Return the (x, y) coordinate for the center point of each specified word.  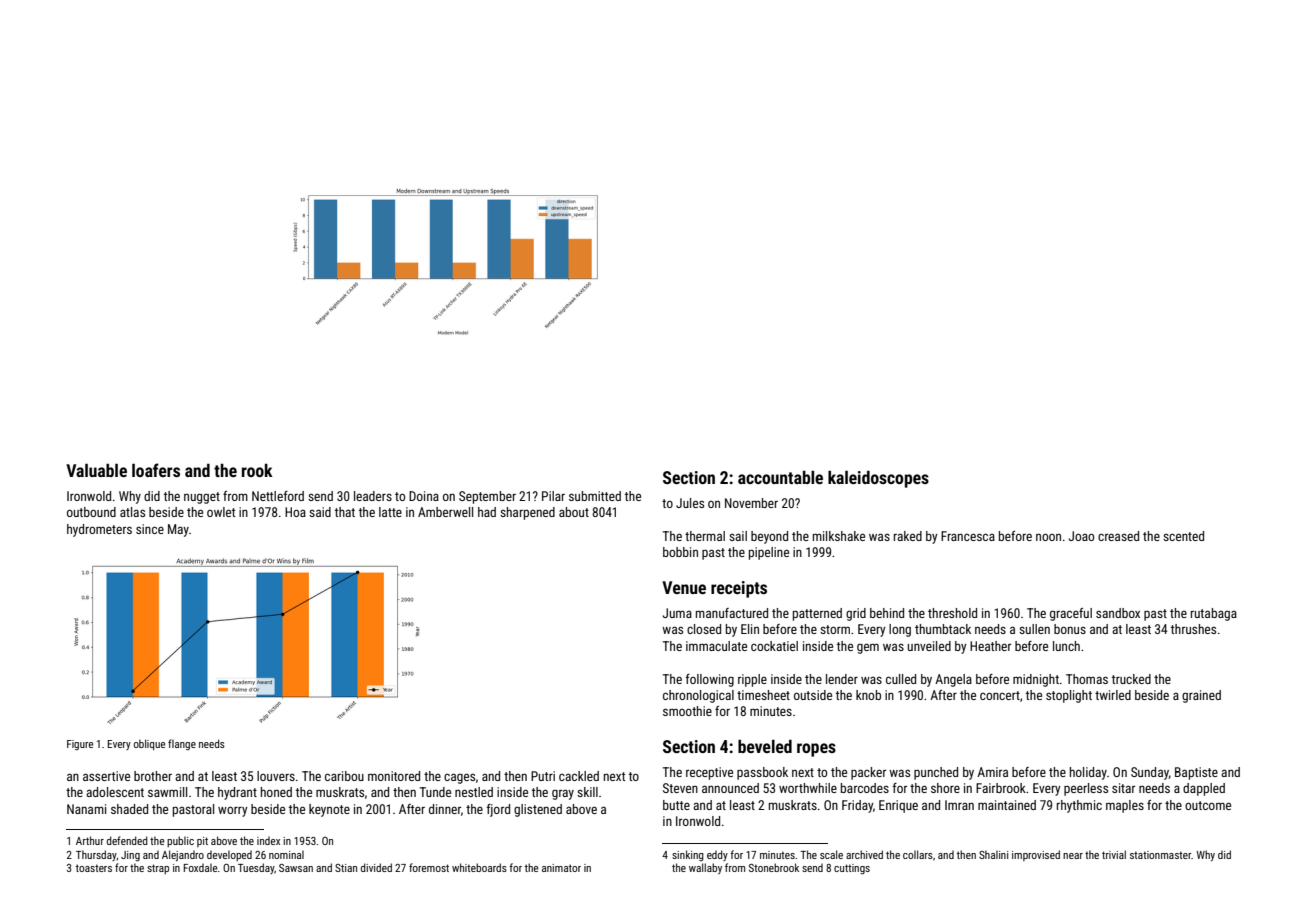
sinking (688, 855)
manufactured (732, 613)
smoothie (687, 711)
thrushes (1193, 629)
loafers (156, 470)
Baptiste (1196, 773)
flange (182, 744)
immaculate (716, 646)
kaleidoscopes (878, 479)
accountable (780, 477)
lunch (1066, 646)
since (150, 529)
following (710, 680)
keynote (329, 810)
